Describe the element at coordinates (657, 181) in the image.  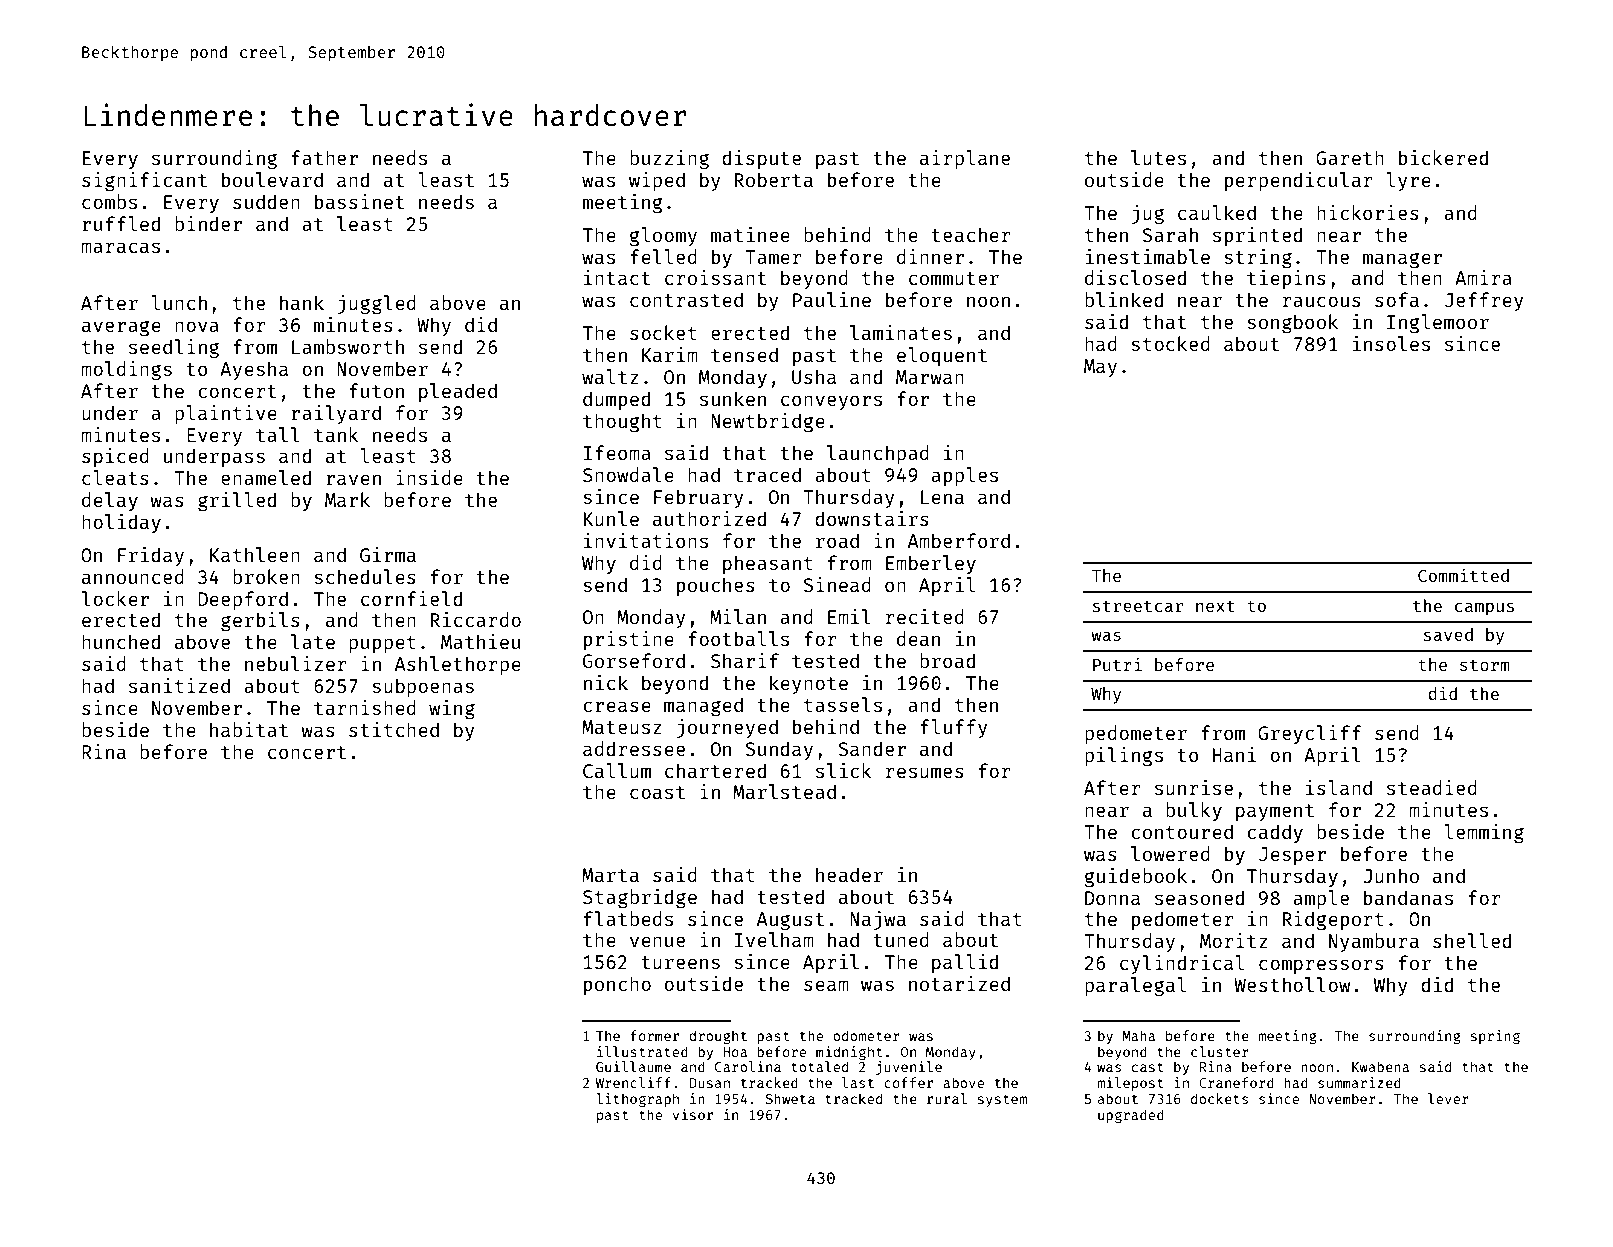
I see `wiped` at that location.
